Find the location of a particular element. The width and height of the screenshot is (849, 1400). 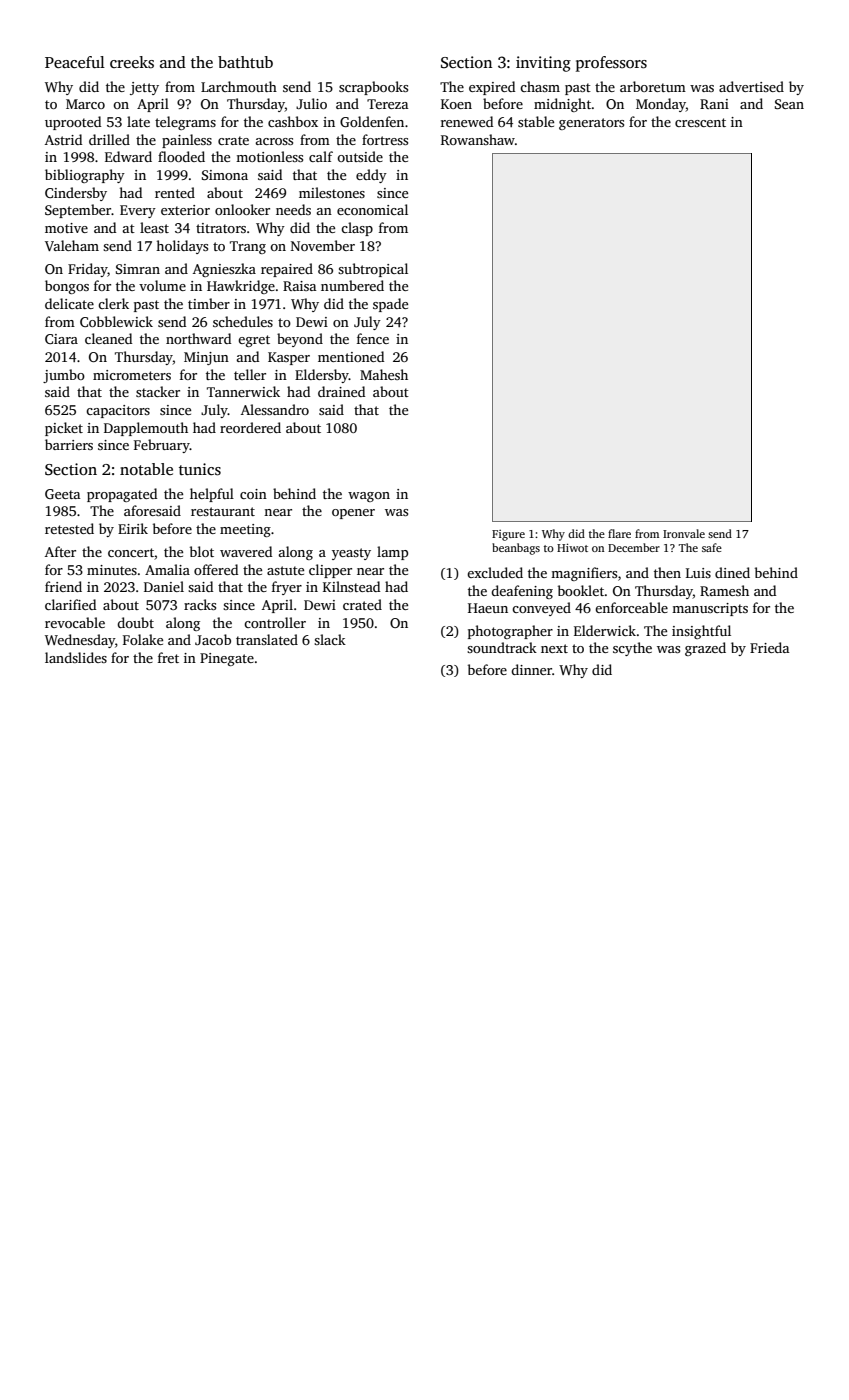

Mahesh is located at coordinates (384, 374).
